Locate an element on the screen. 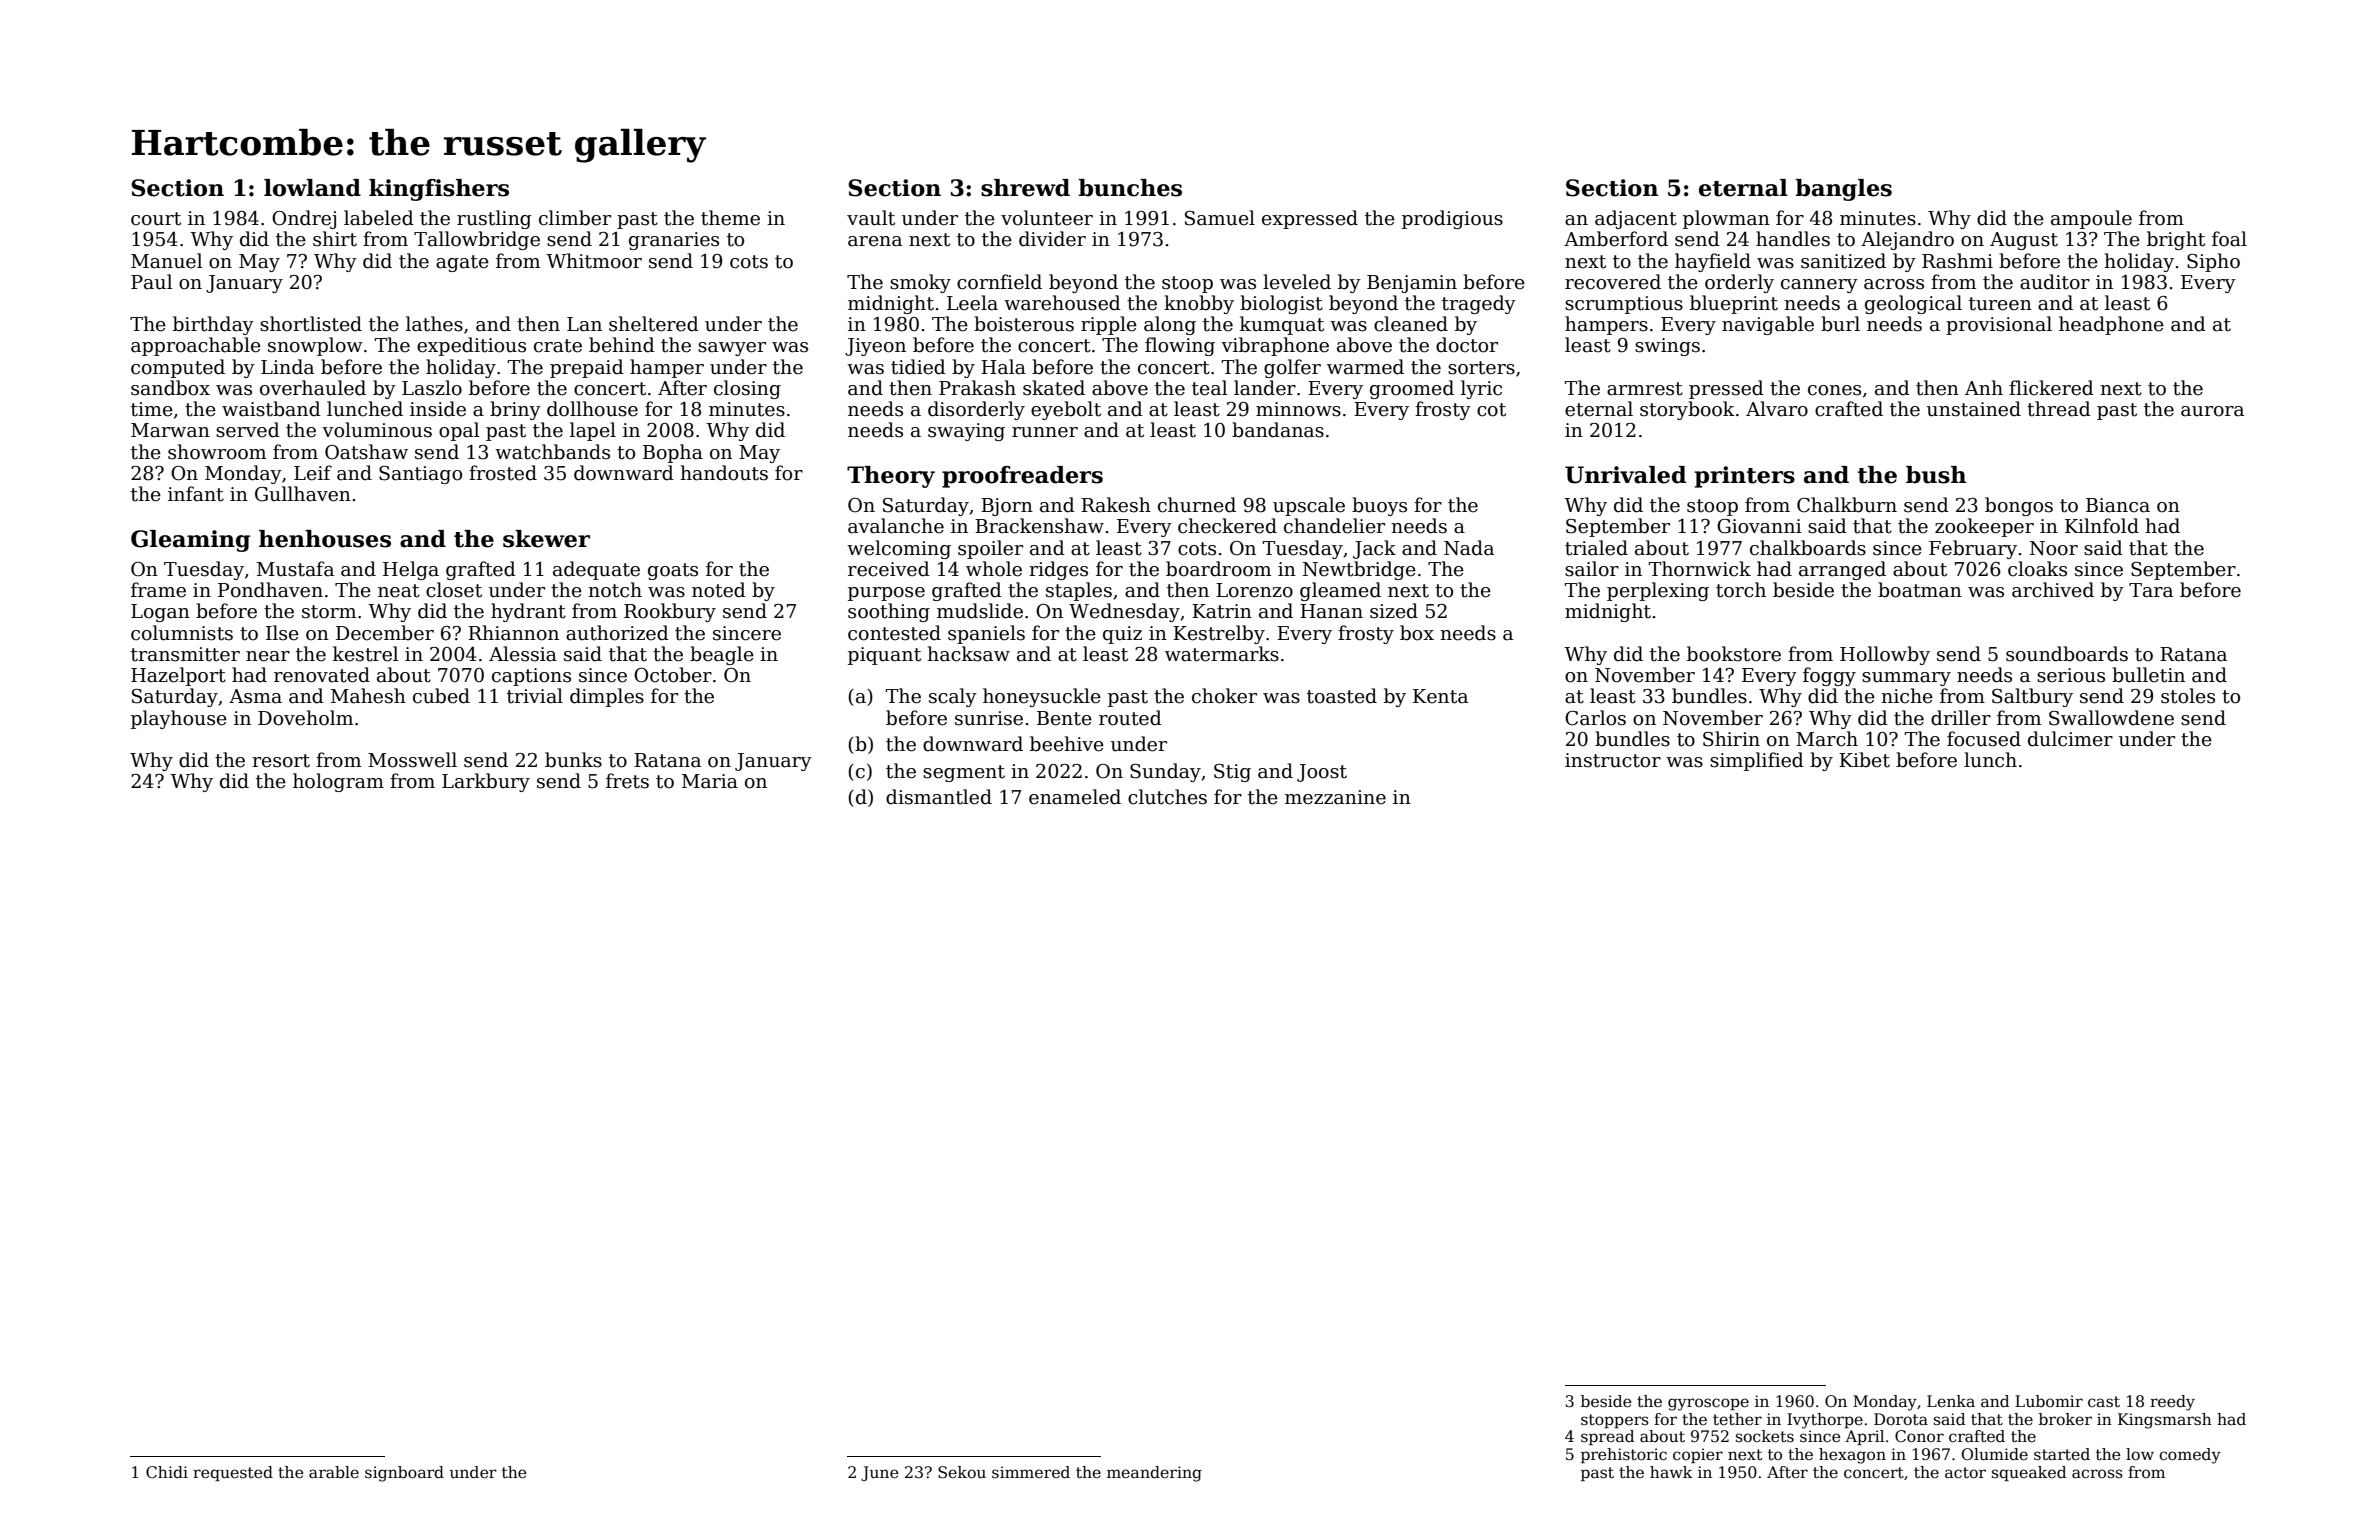  simmered is located at coordinates (1031, 1472).
